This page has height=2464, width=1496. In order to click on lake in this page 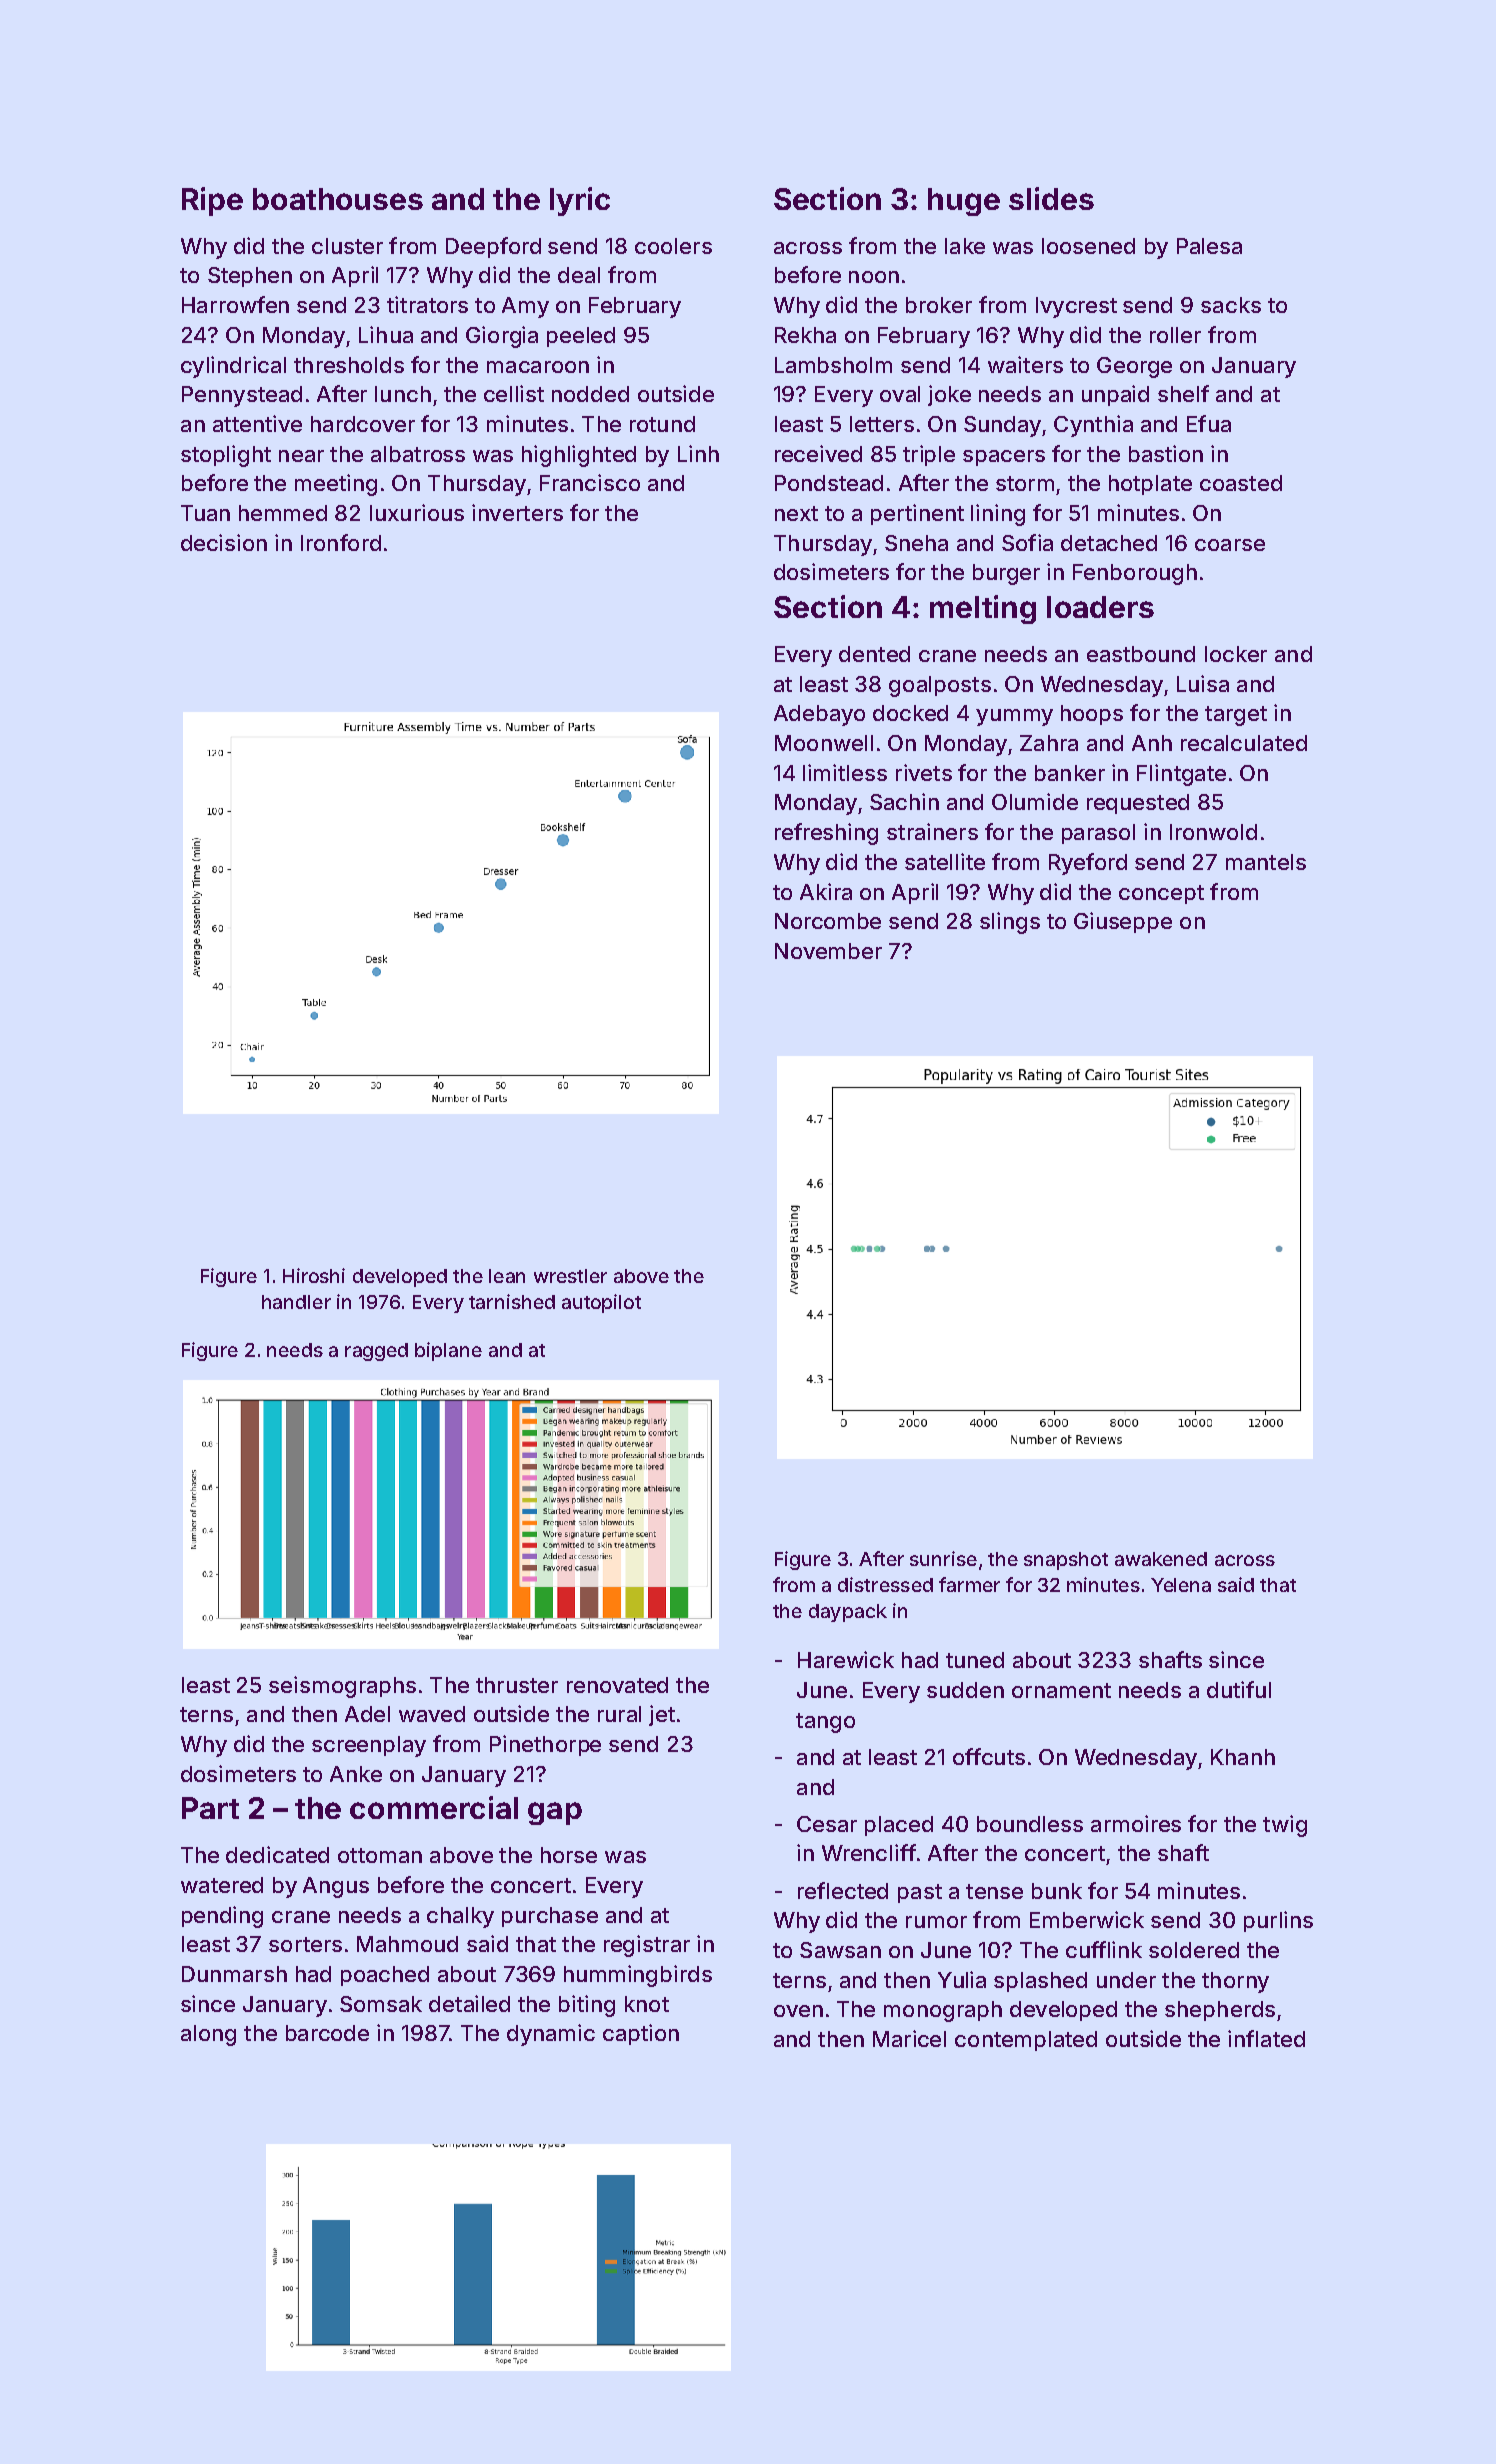, I will do `click(965, 246)`.
